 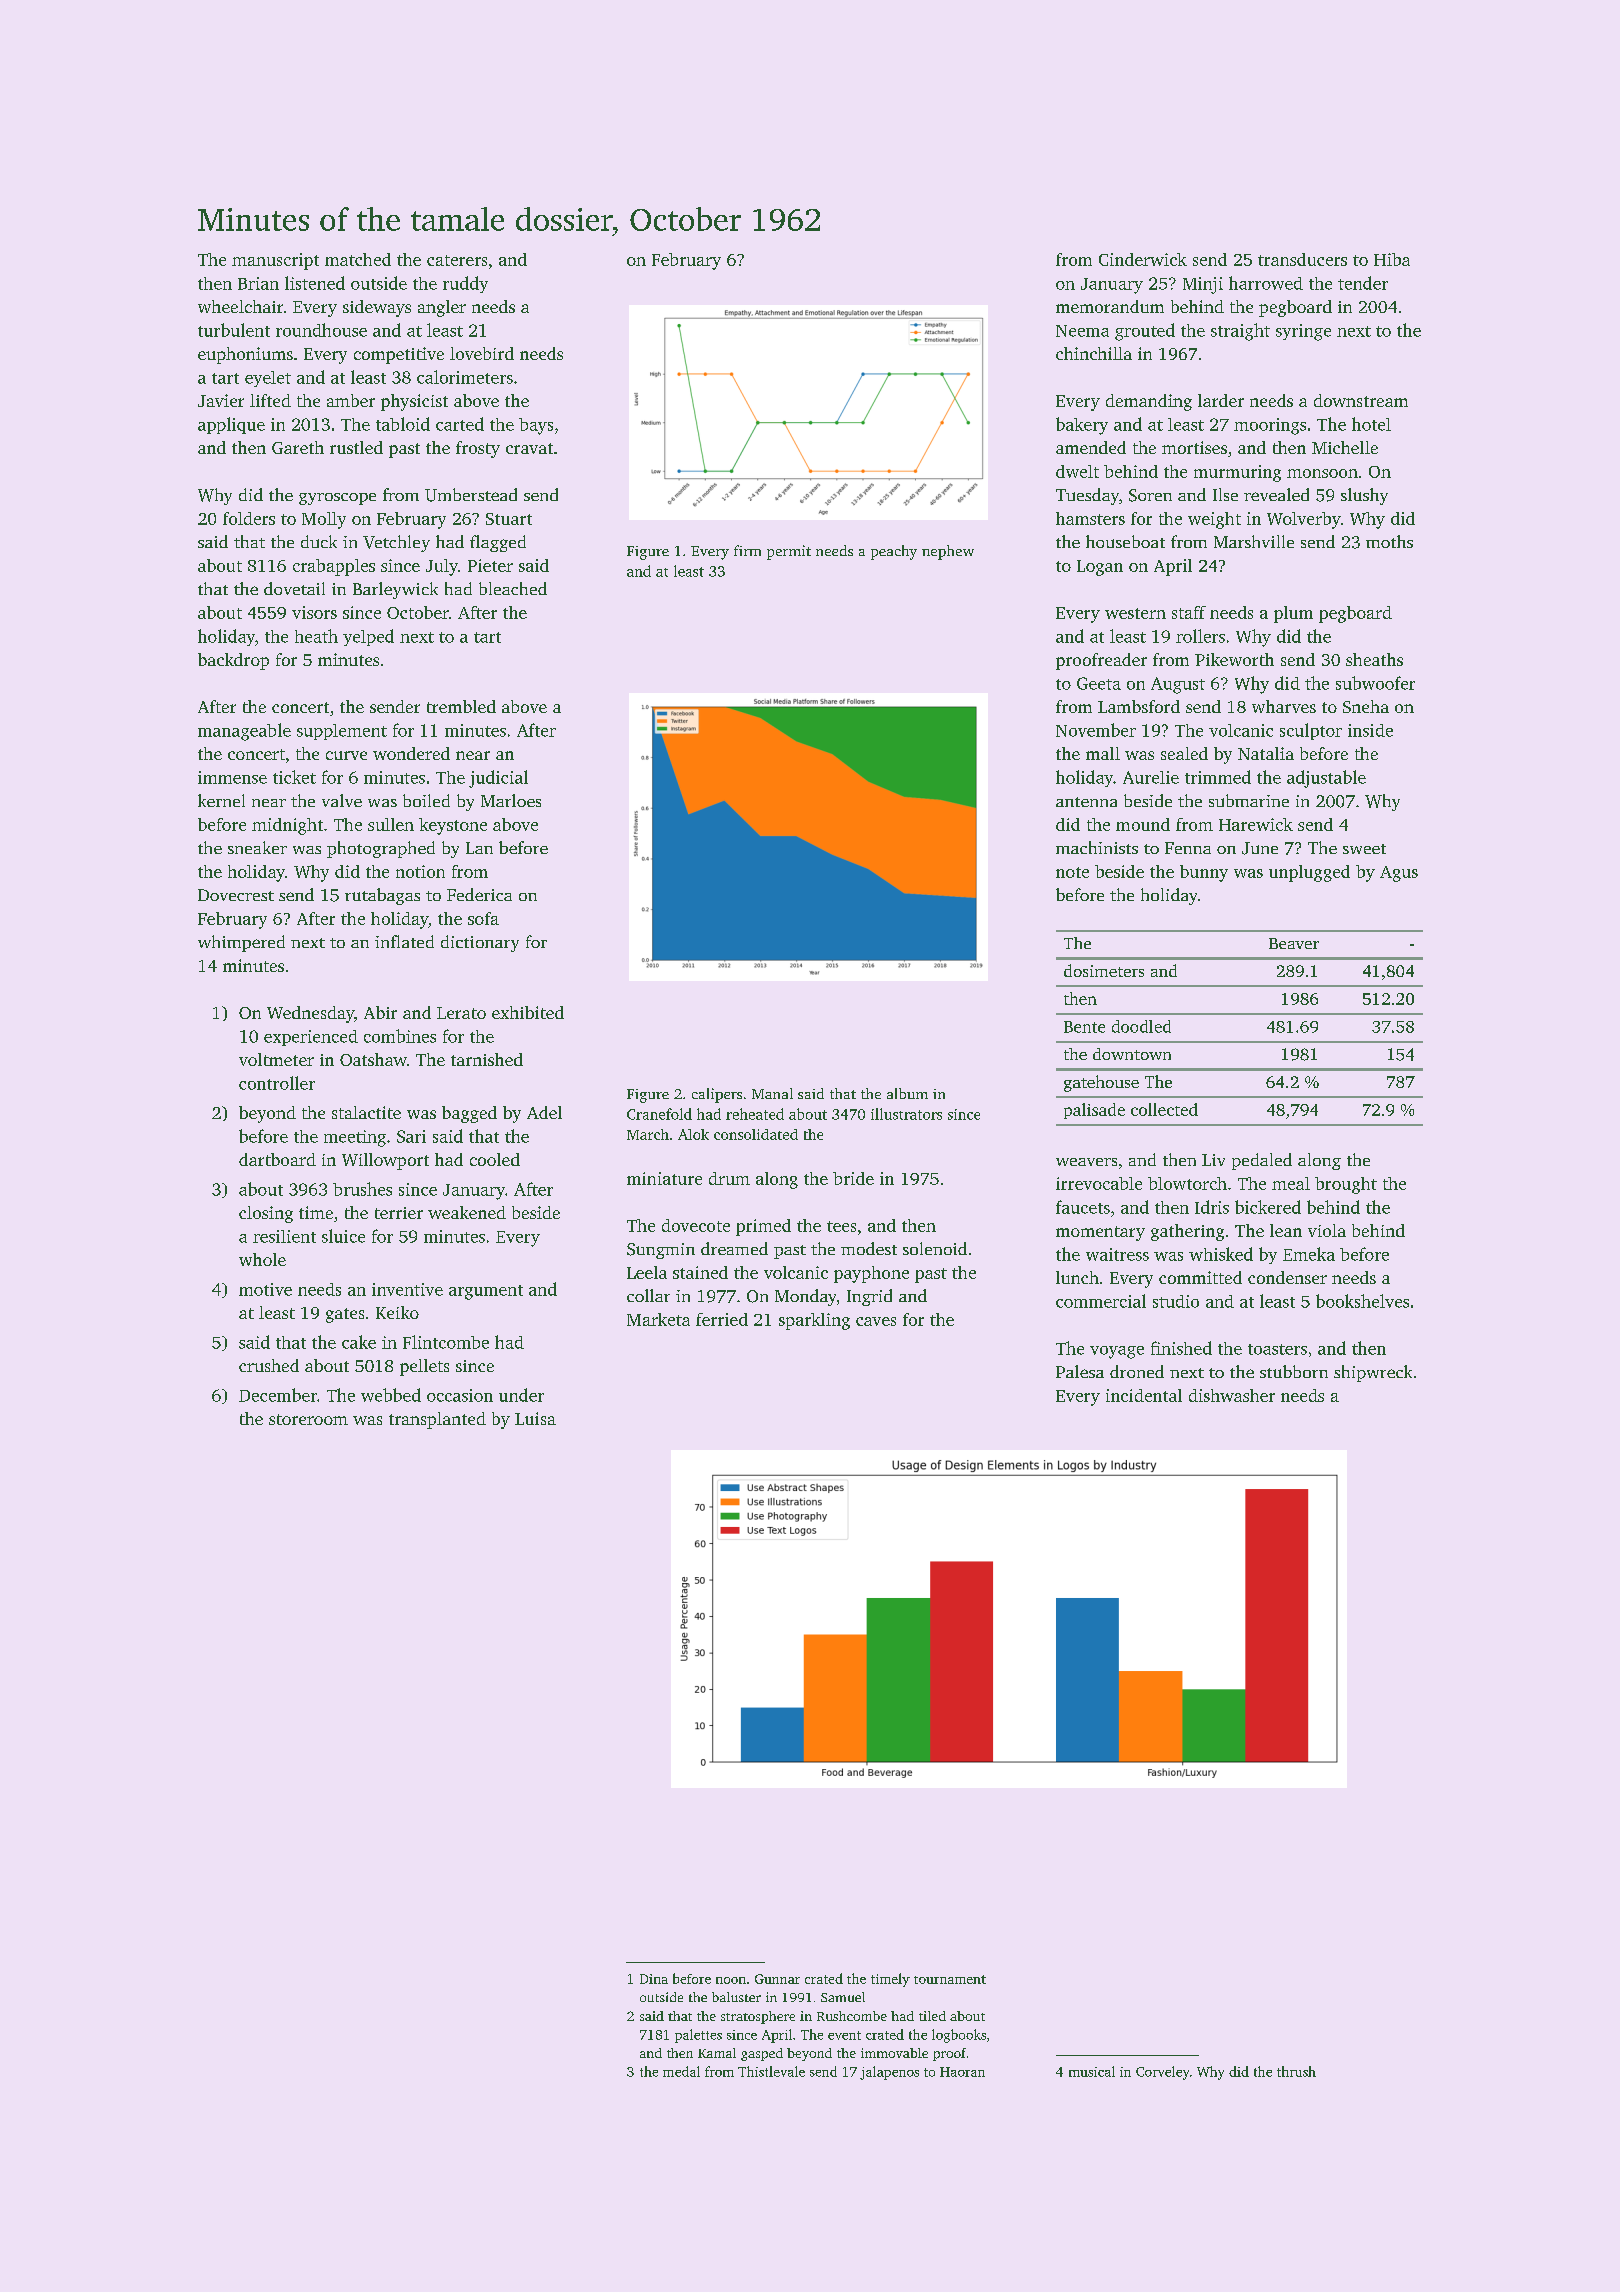 I want to click on Logan, so click(x=1100, y=568).
